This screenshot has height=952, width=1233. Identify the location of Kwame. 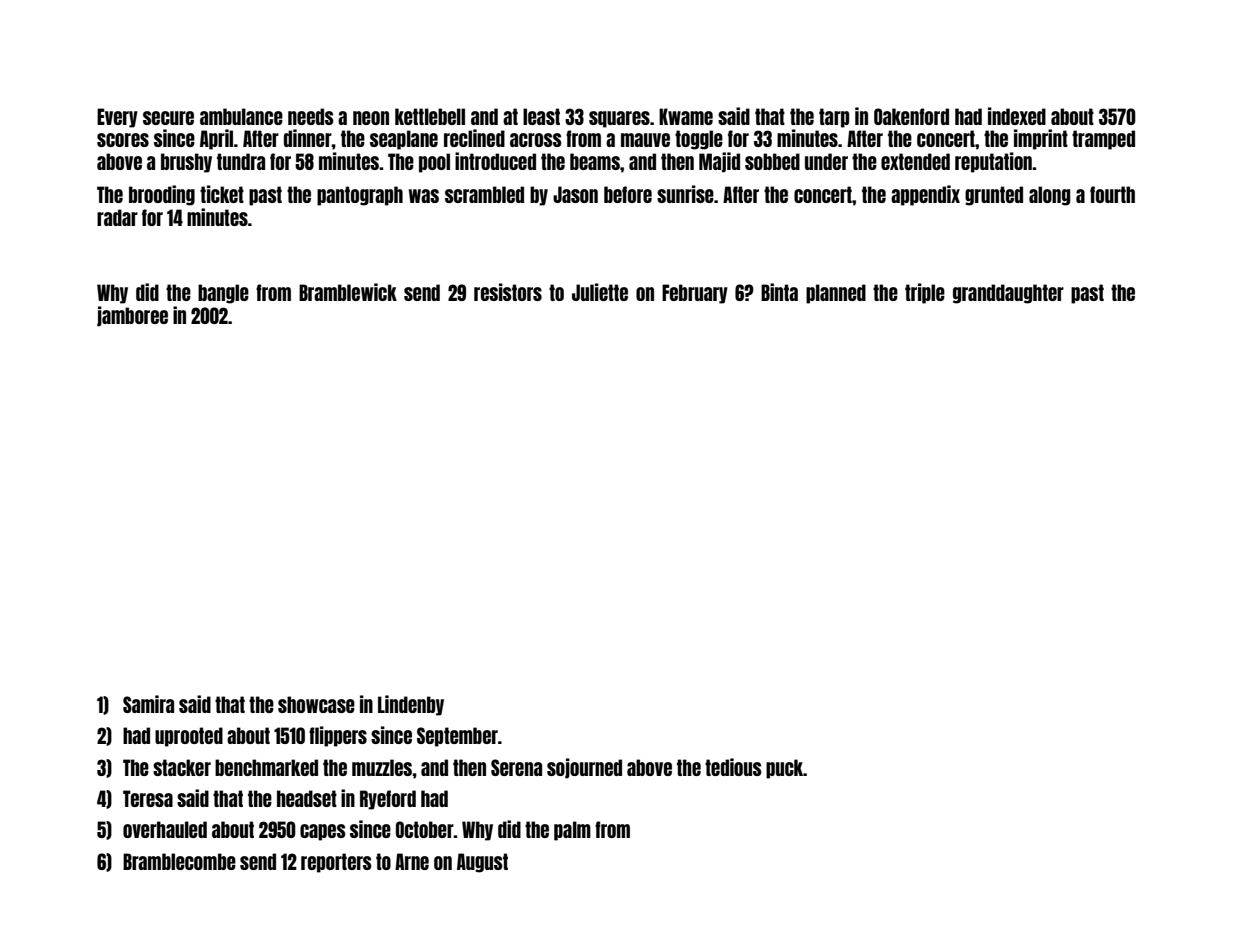
(686, 116).
